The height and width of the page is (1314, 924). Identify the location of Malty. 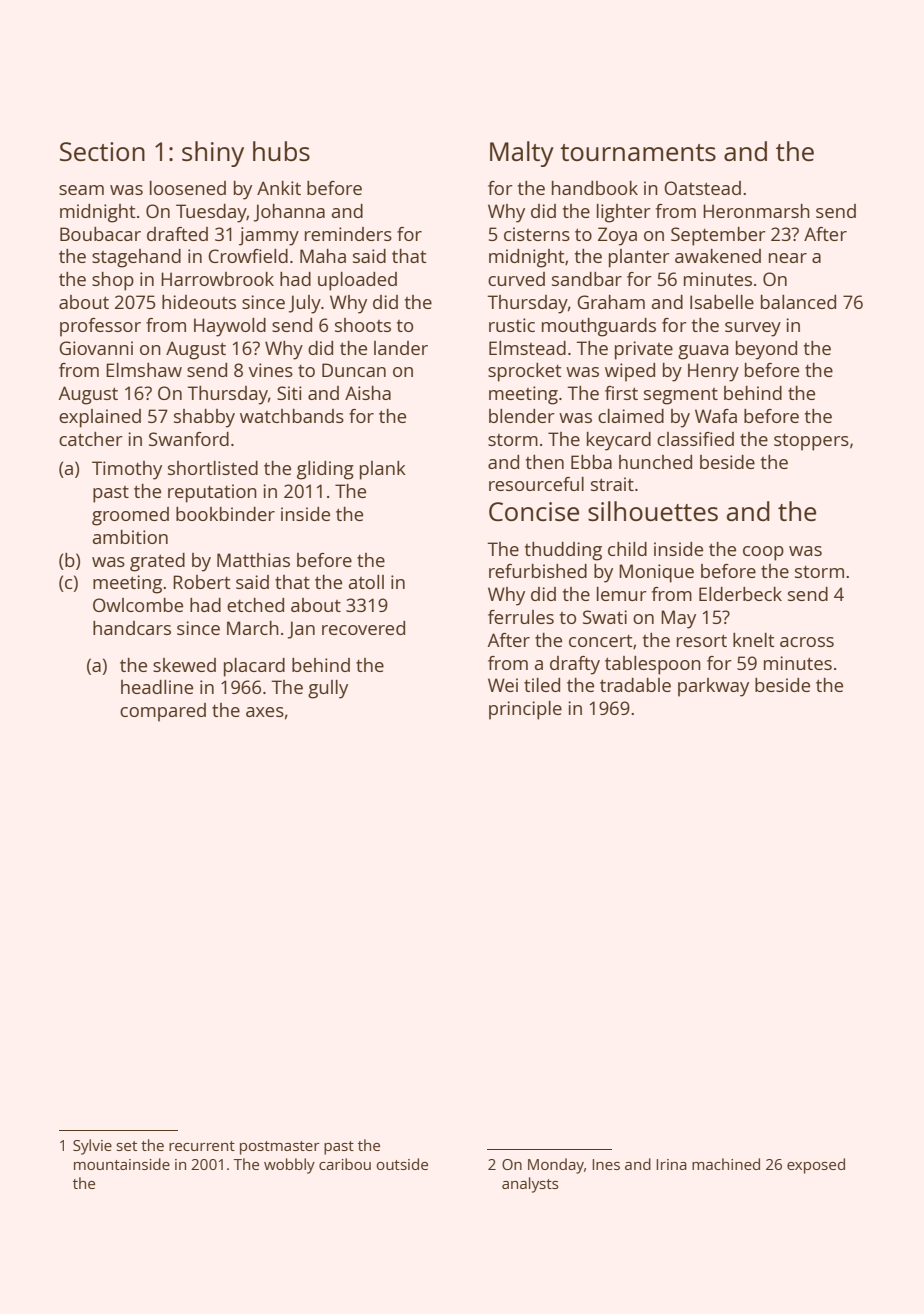
(522, 154).
